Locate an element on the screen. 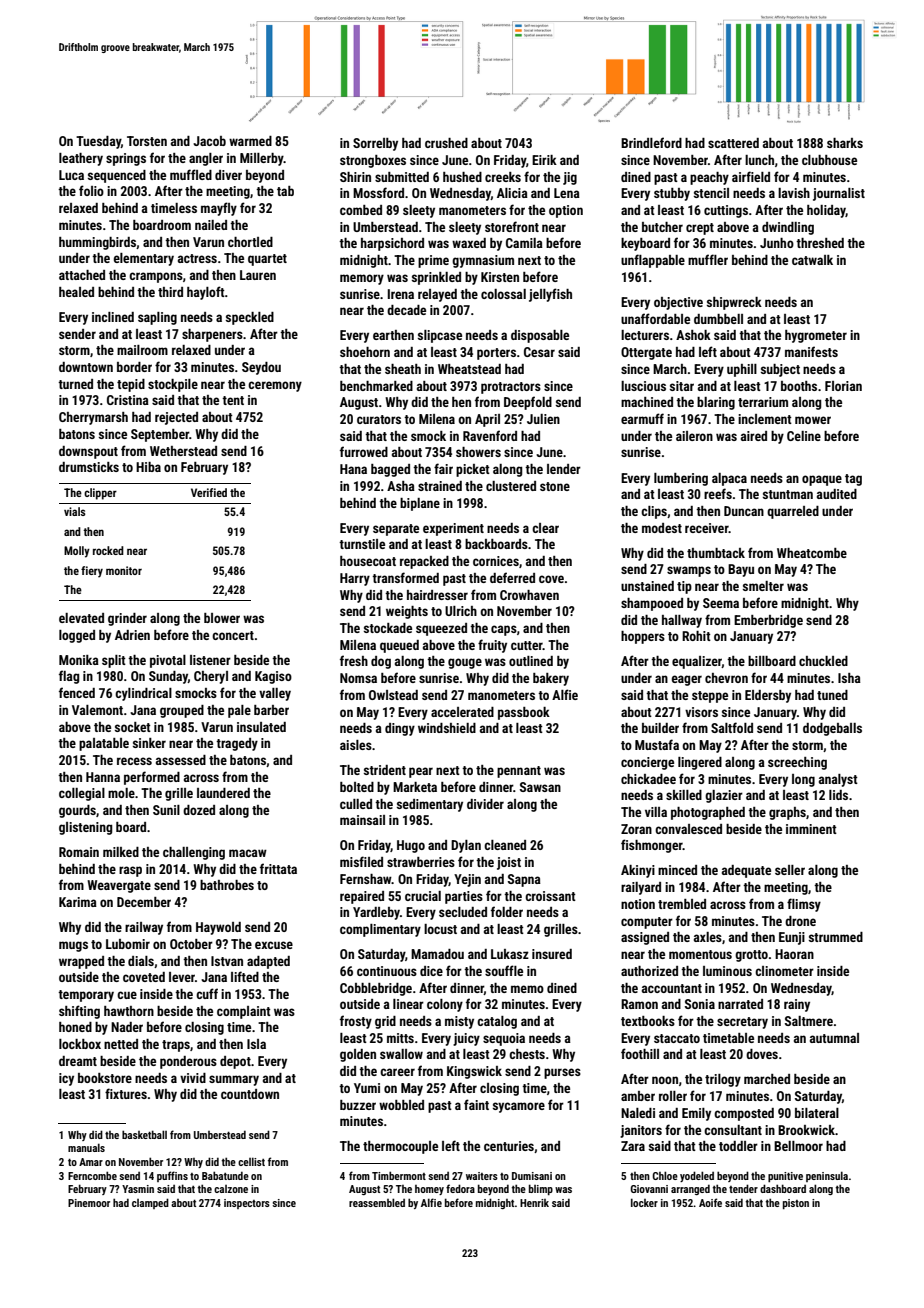  equalizer is located at coordinates (697, 662).
